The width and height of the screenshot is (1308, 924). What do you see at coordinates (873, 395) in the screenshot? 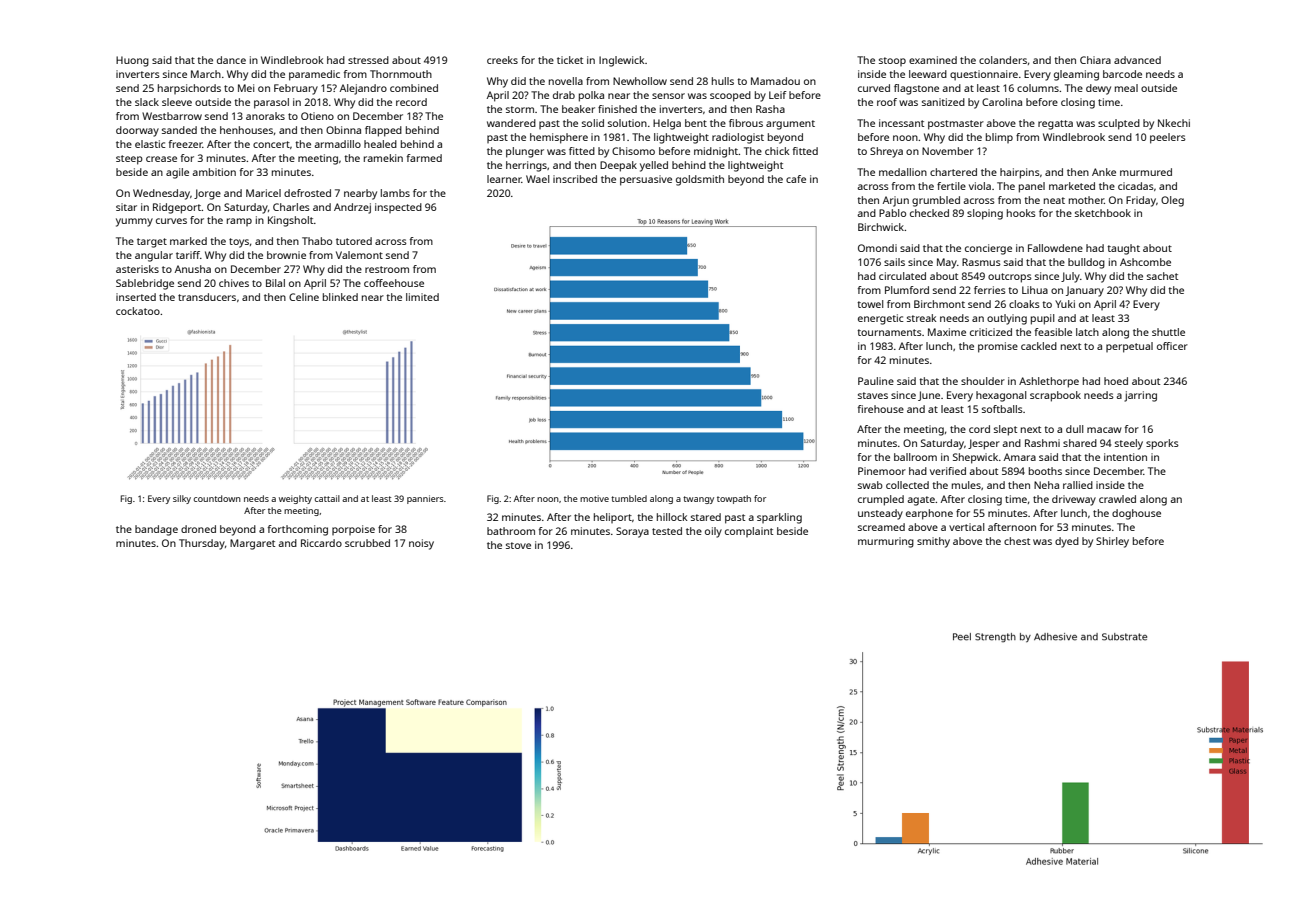
I see `staves` at bounding box center [873, 395].
